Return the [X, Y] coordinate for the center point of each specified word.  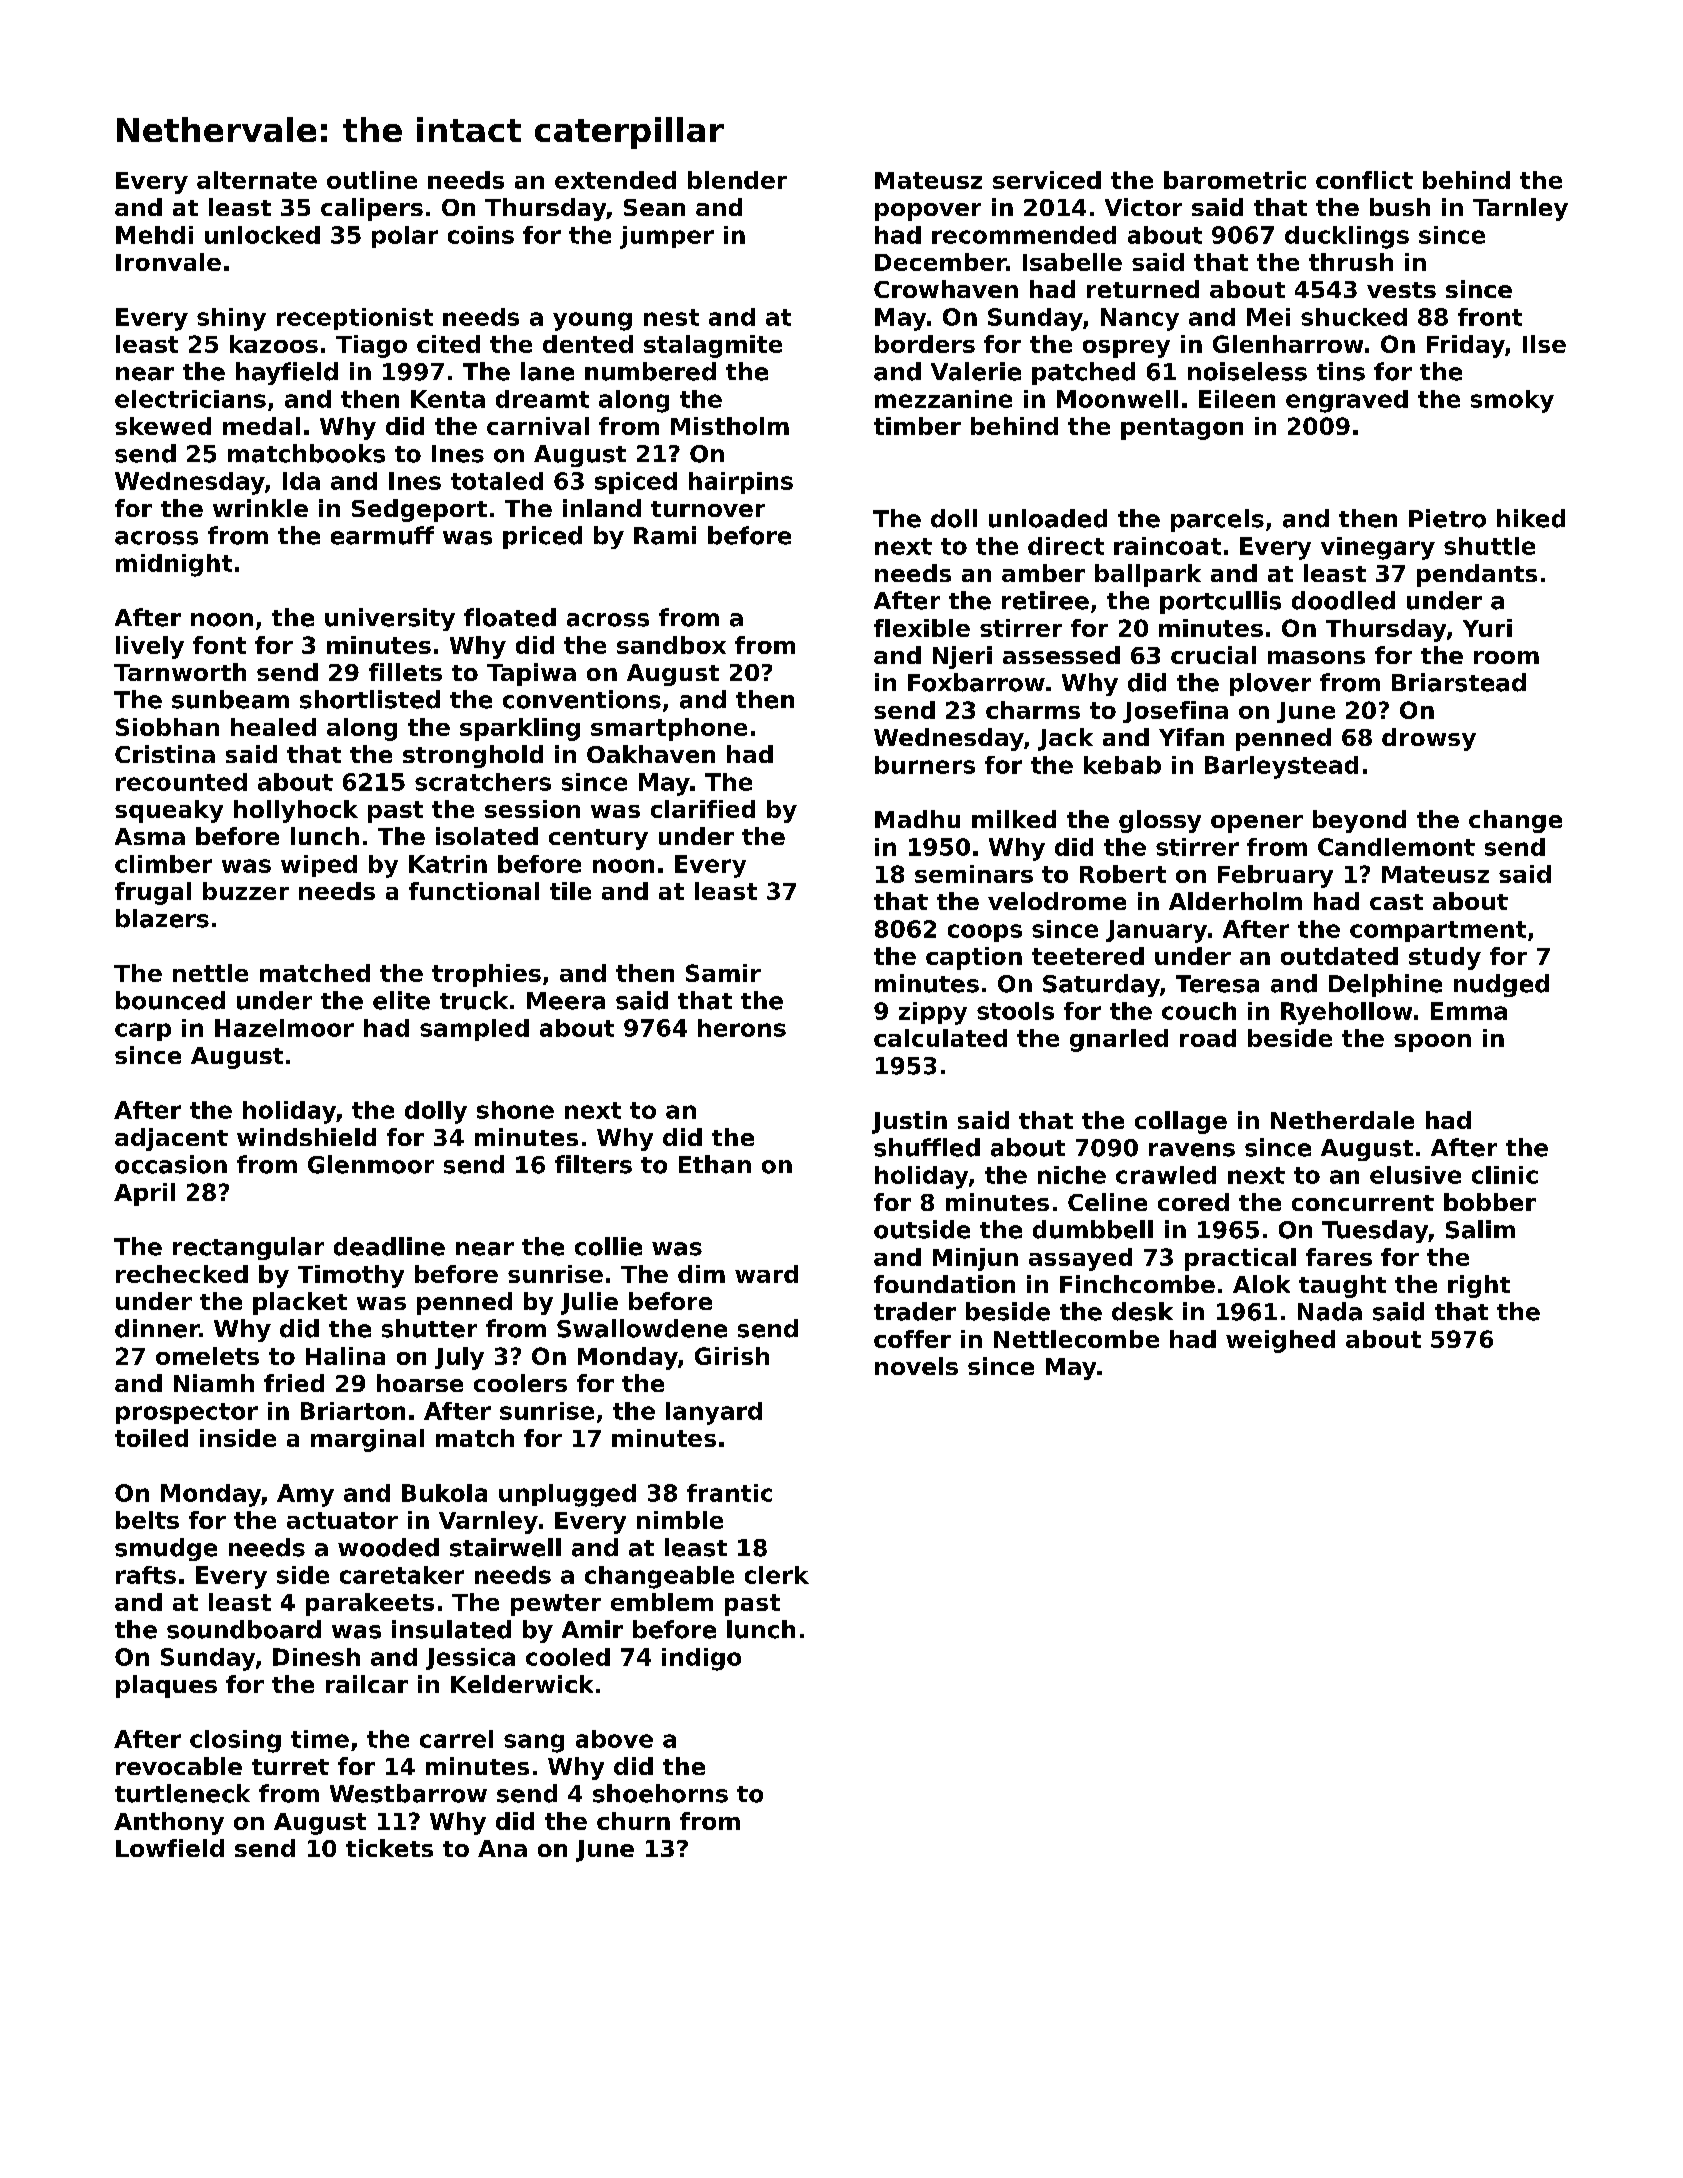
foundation [944, 1284]
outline [372, 180]
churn [633, 1821]
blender [737, 180]
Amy [305, 1495]
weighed [1280, 1341]
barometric [1235, 180]
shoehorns [660, 1793]
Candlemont [1396, 847]
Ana [502, 1848]
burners [925, 765]
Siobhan [167, 727]
